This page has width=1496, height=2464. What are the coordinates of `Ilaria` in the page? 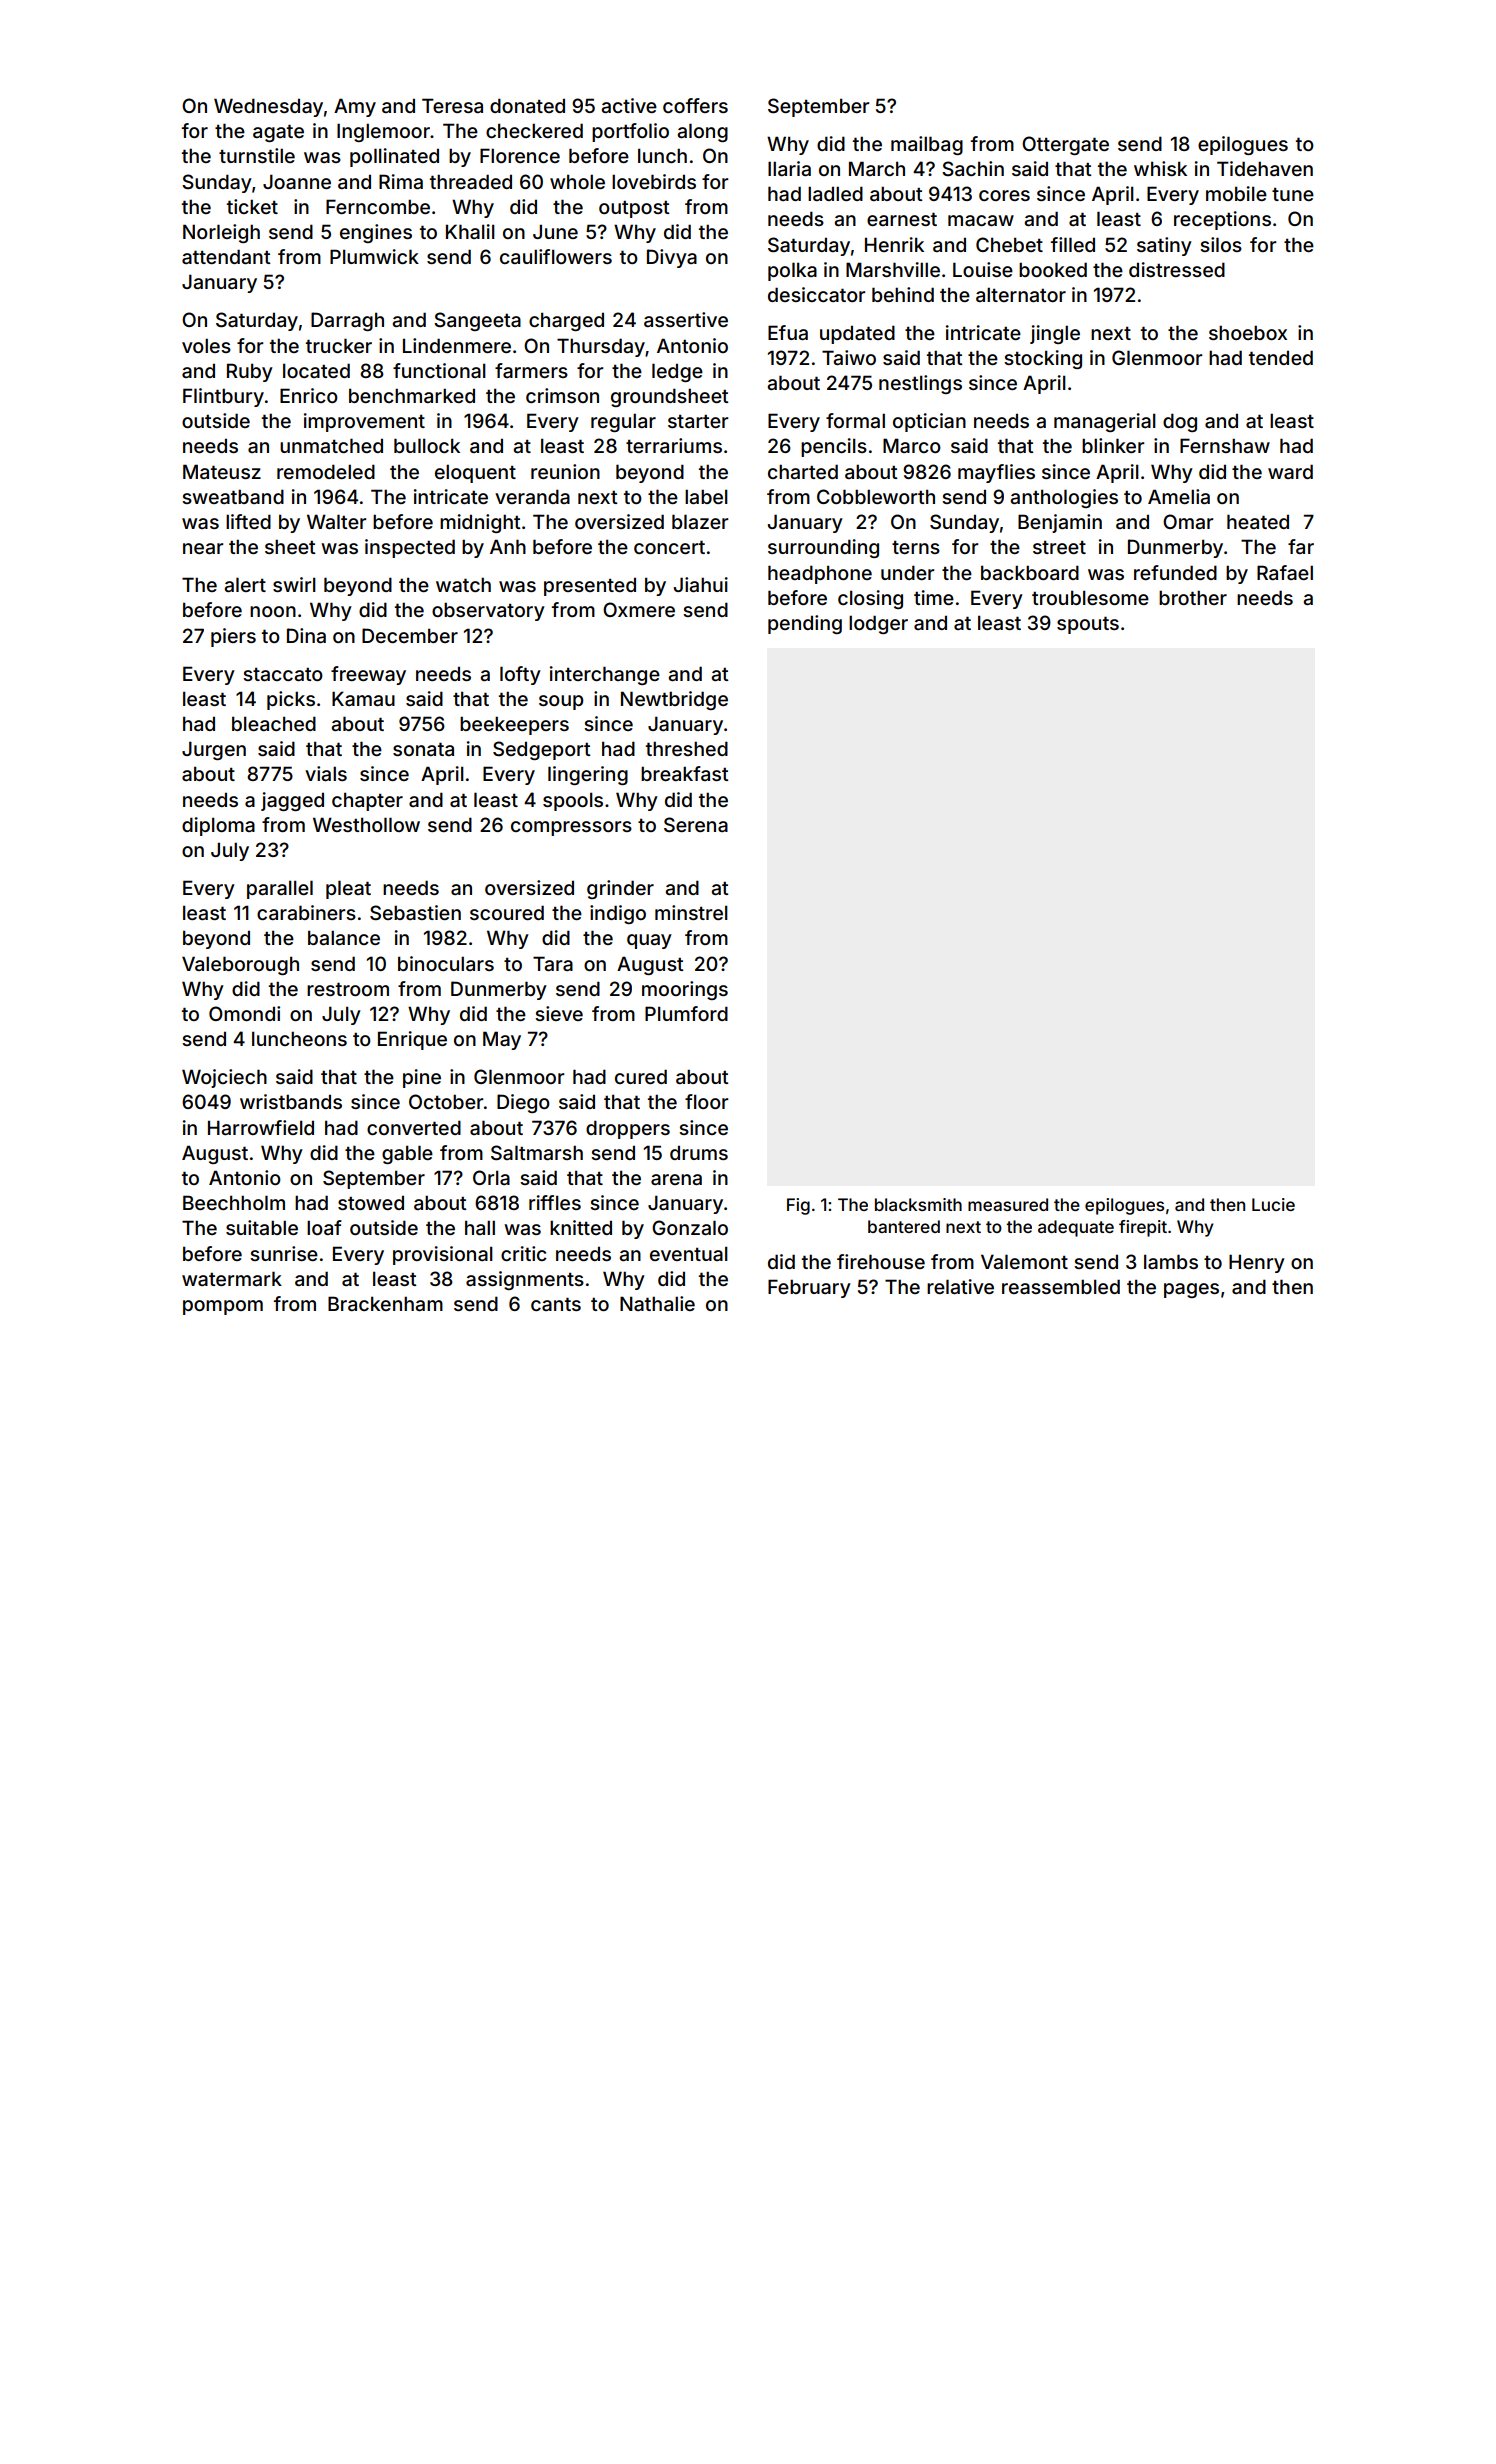 It's located at (789, 168).
